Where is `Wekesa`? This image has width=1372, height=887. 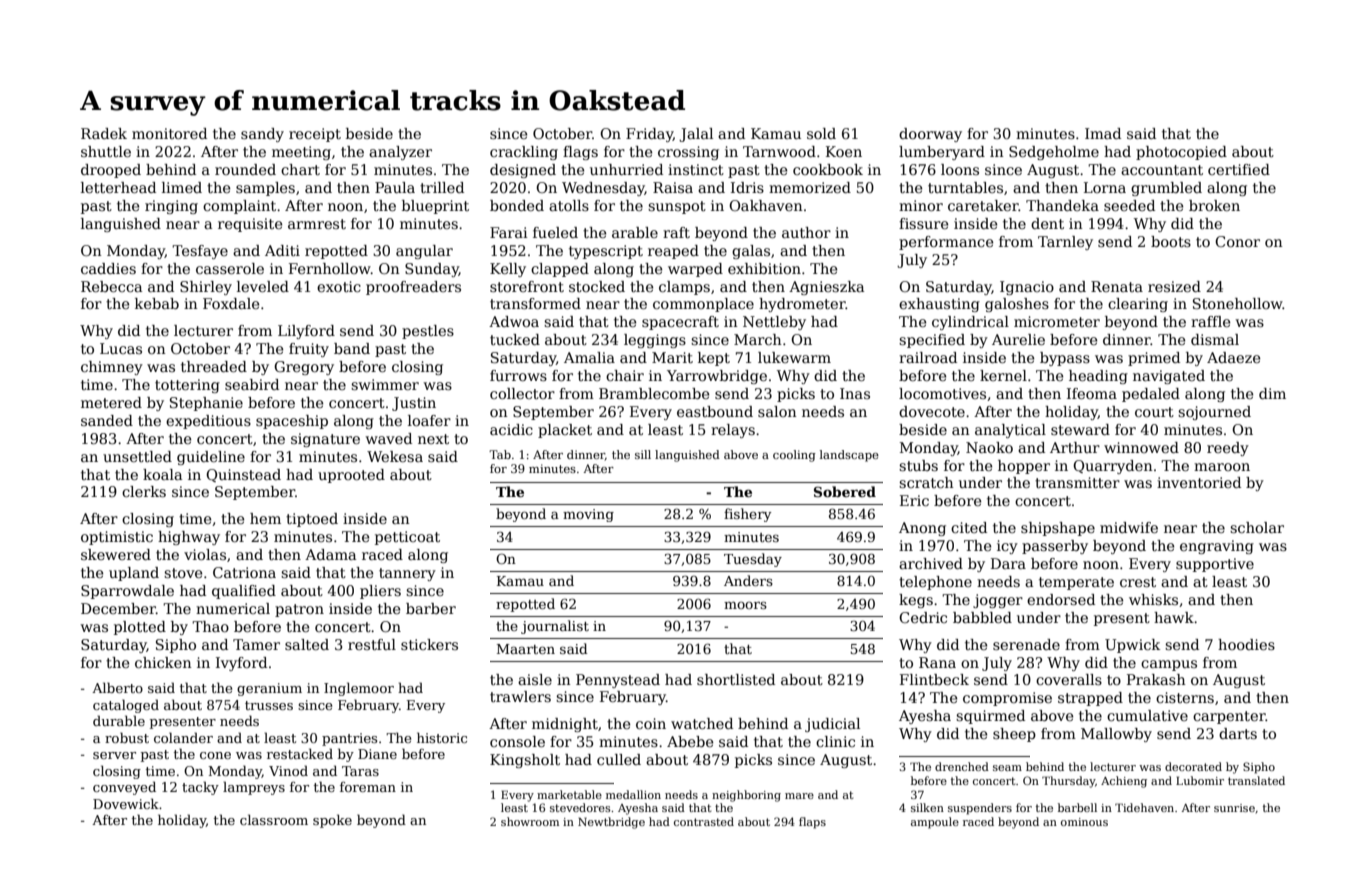
Wekesa is located at coordinates (395, 456).
